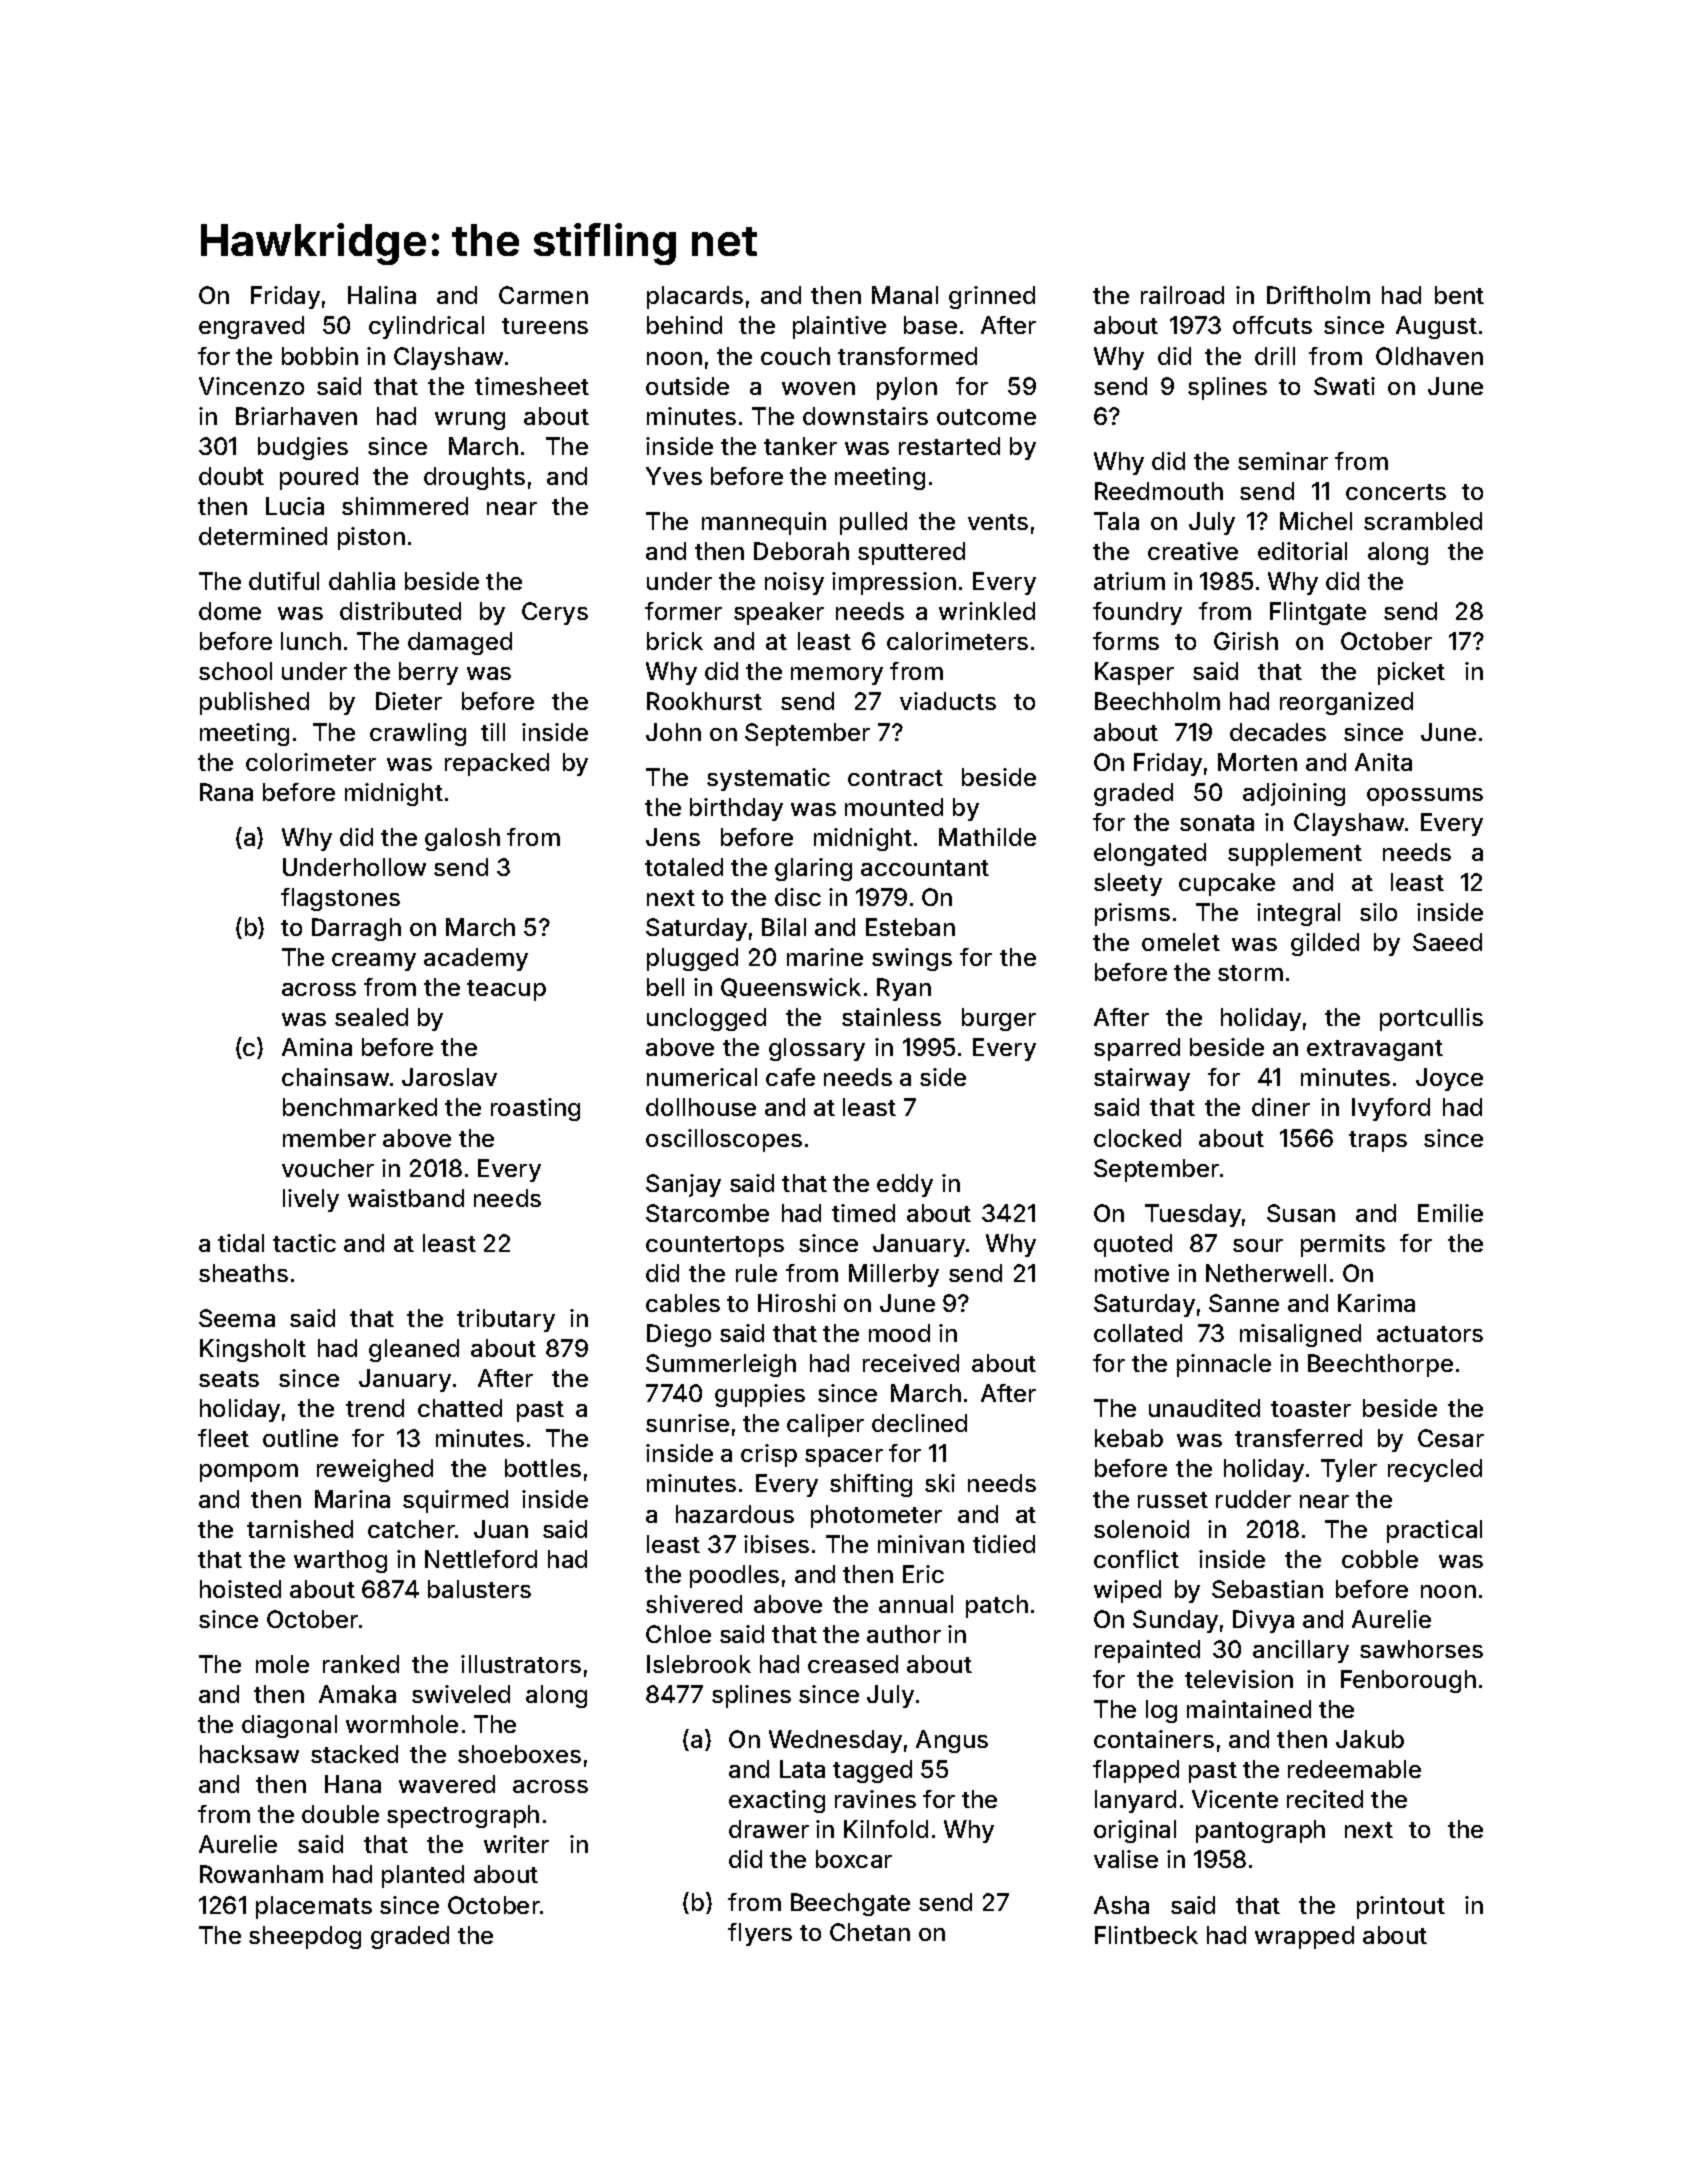  What do you see at coordinates (905, 295) in the screenshot?
I see `Manal` at bounding box center [905, 295].
